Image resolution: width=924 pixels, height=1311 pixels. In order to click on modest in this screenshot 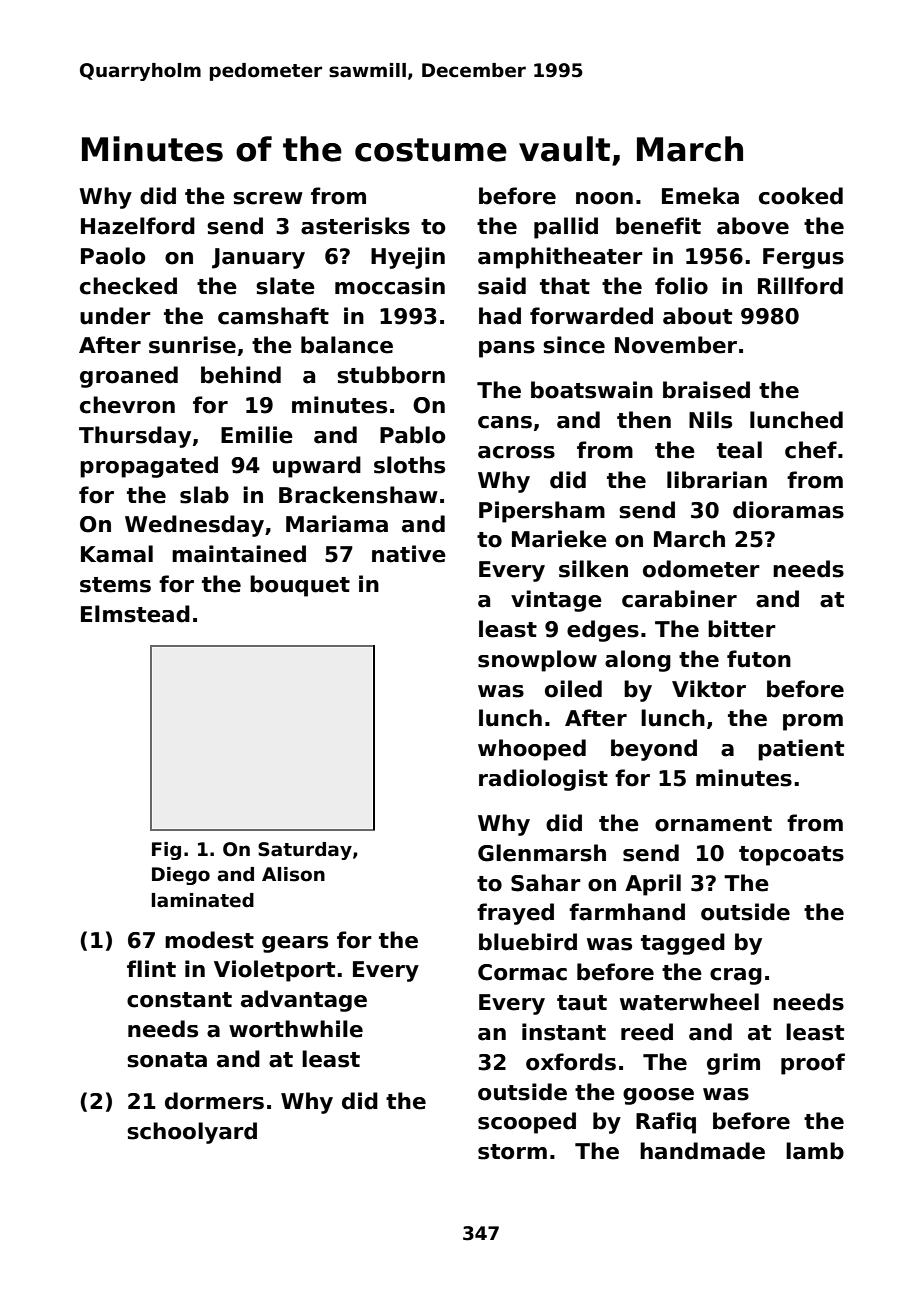, I will do `click(209, 940)`.
